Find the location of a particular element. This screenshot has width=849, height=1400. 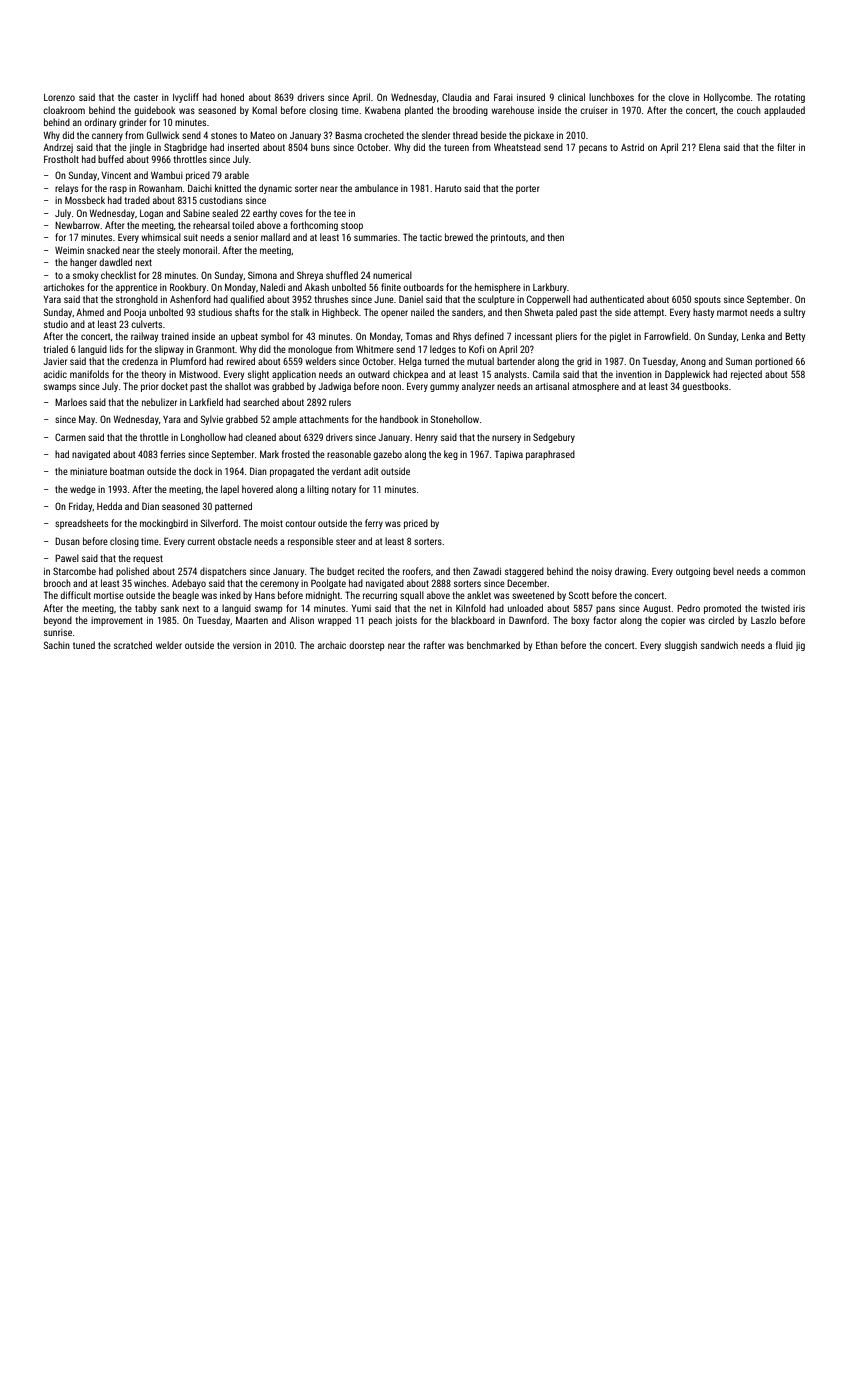

budget is located at coordinates (340, 572).
